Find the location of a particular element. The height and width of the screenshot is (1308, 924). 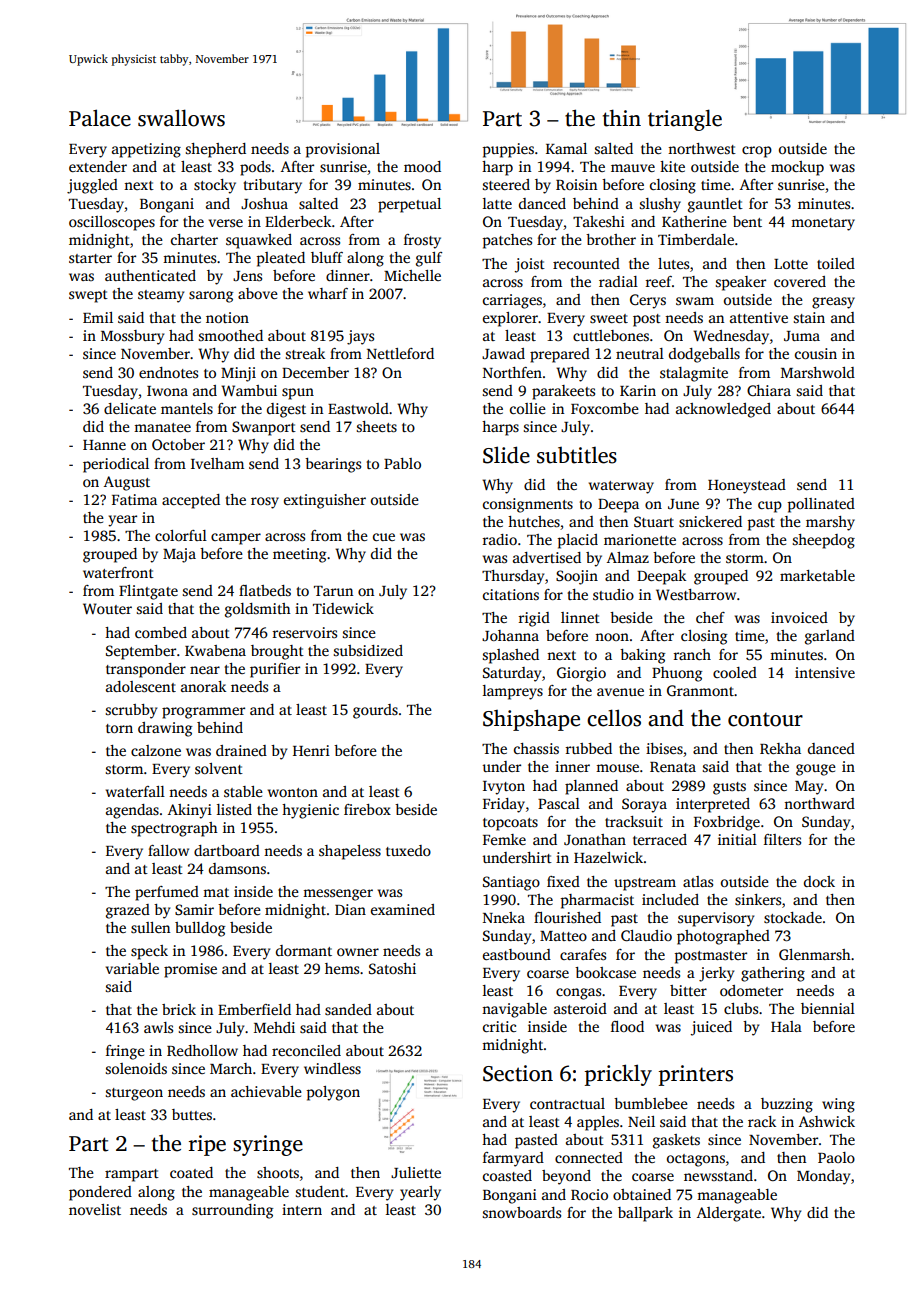

sinkers is located at coordinates (758, 899).
